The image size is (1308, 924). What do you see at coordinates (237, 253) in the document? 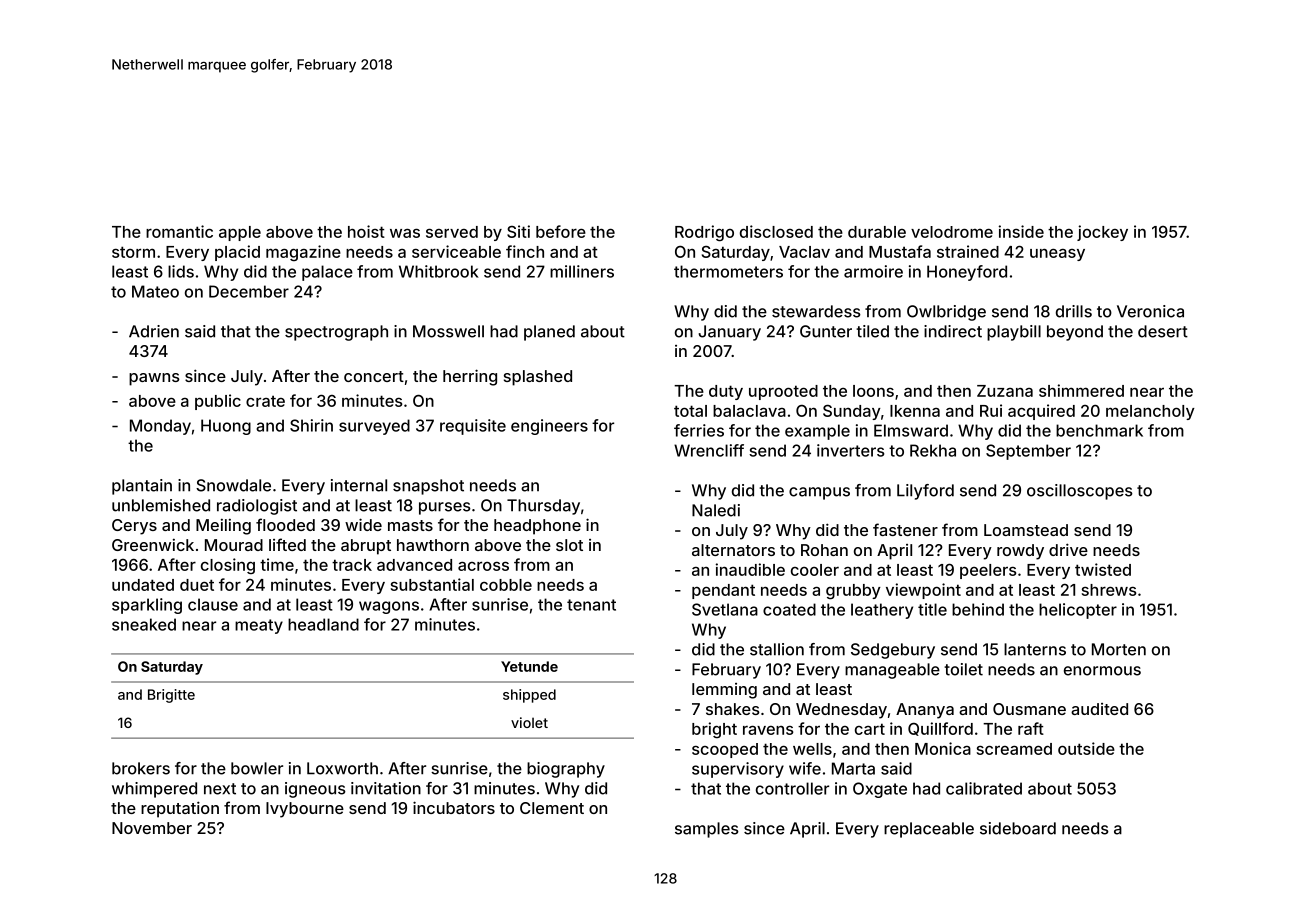
I see `placid` at bounding box center [237, 253].
